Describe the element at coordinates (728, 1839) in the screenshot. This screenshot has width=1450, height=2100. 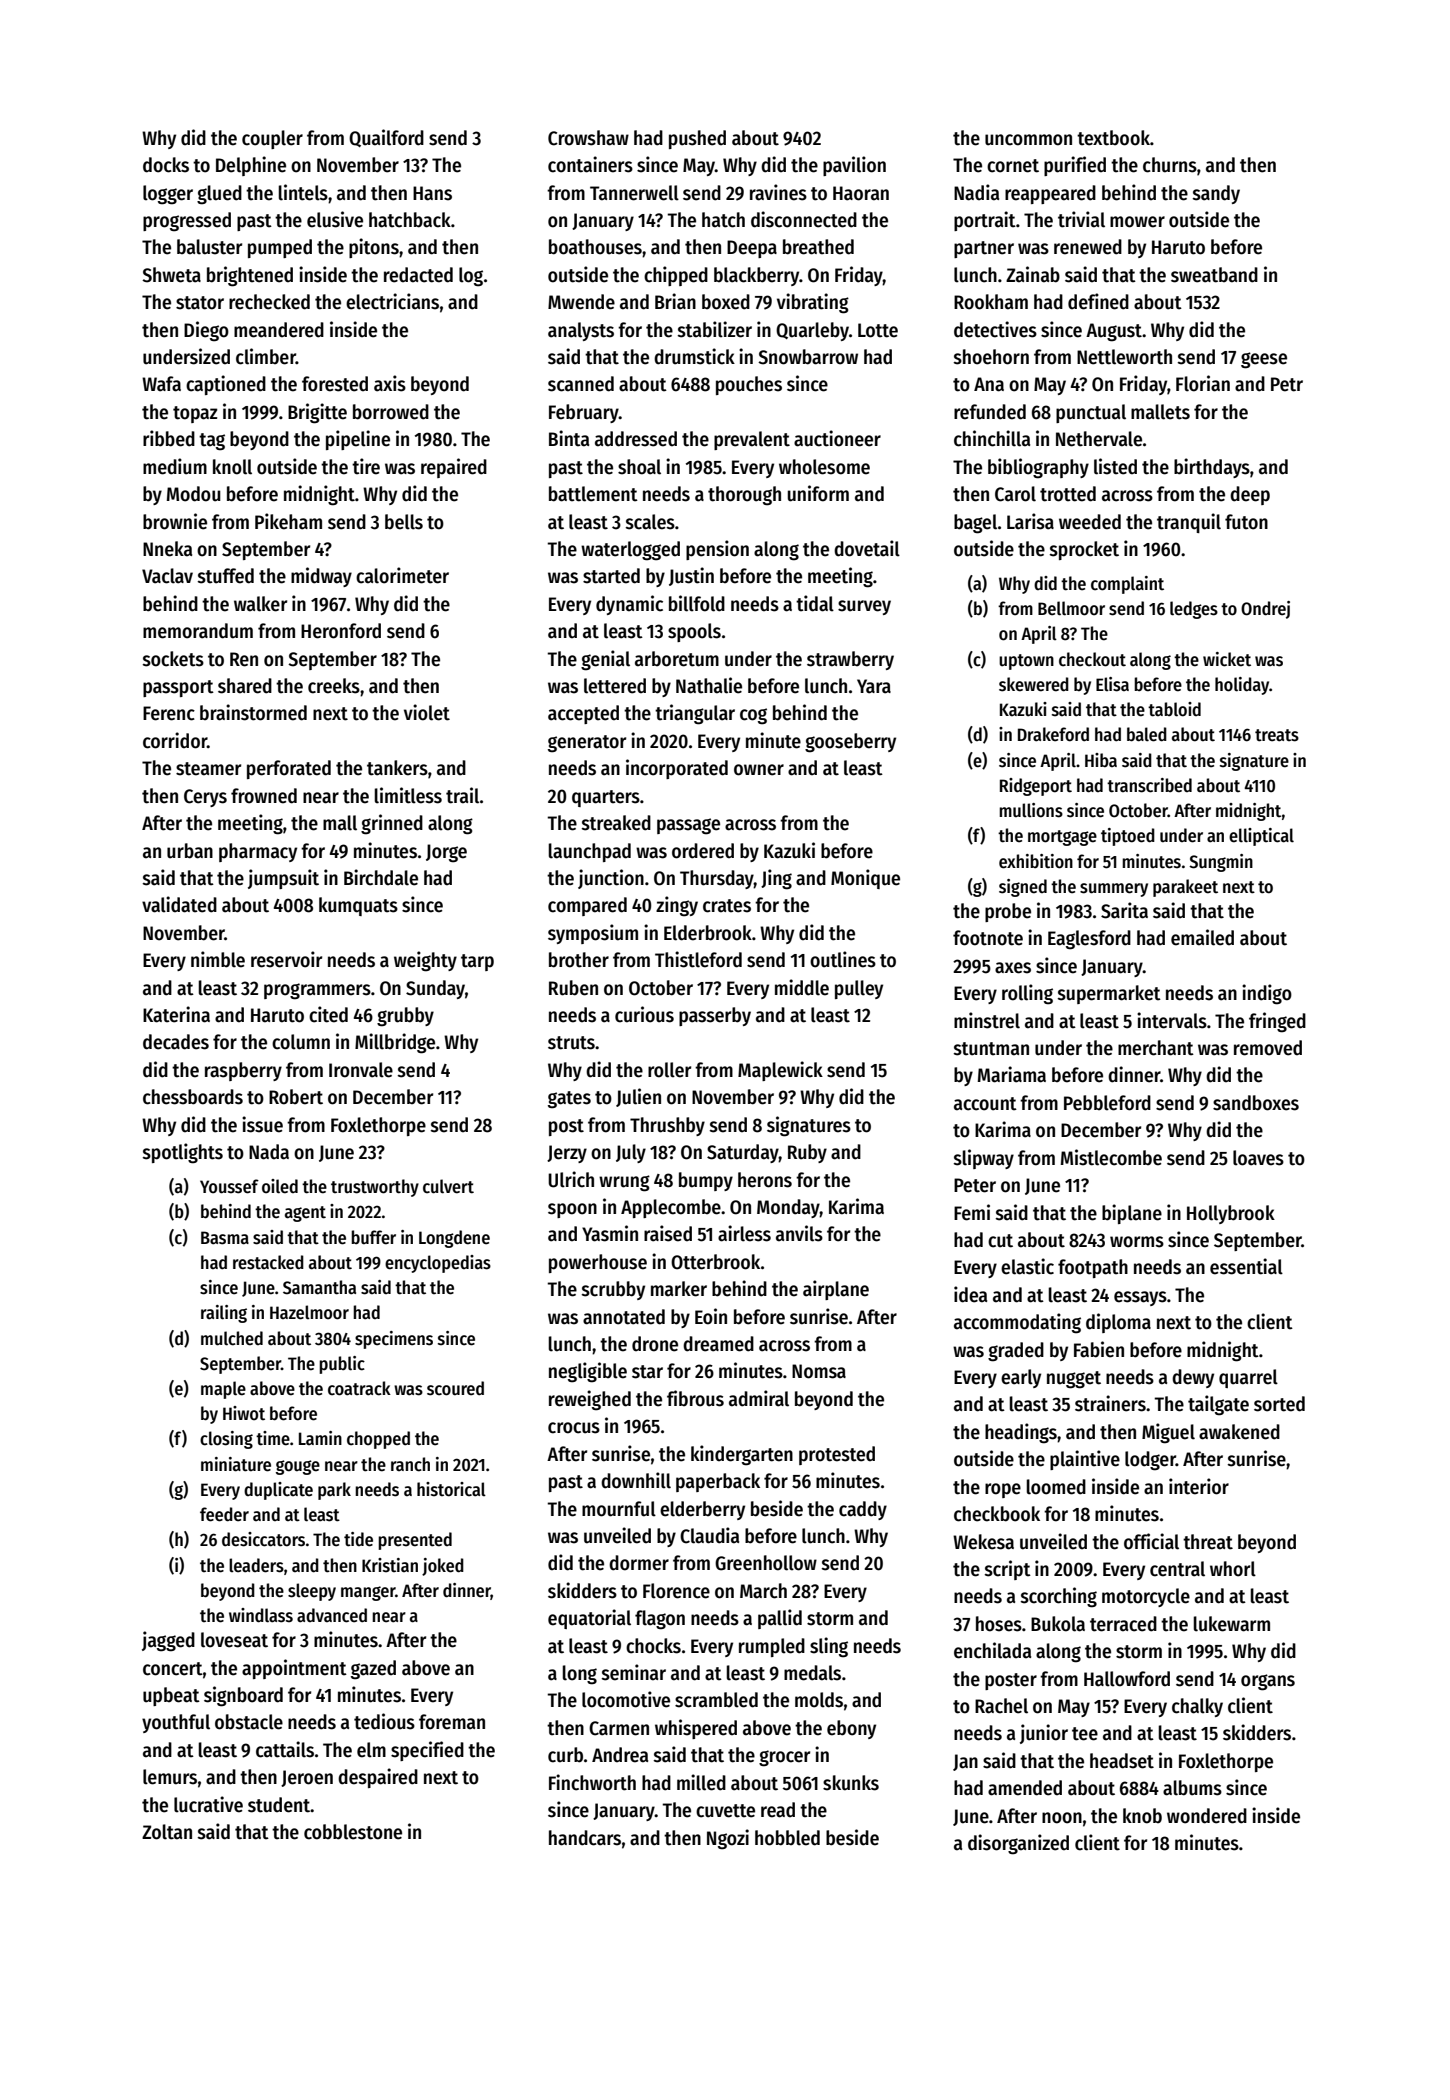
I see `Ngozi` at that location.
